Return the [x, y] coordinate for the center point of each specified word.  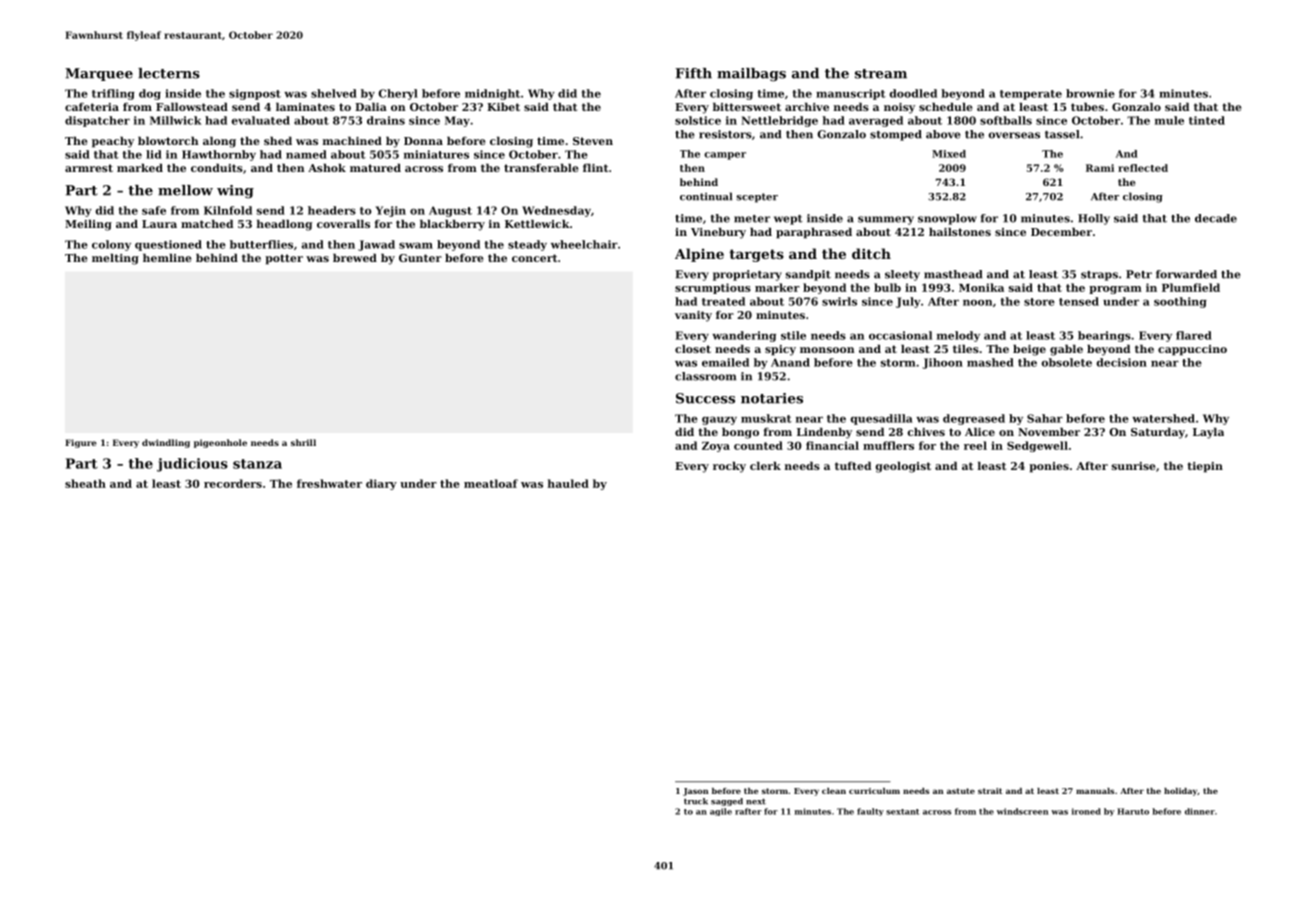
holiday [1180, 792]
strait [990, 791]
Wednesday [556, 211]
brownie [1090, 93]
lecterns [169, 73]
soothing [1180, 302]
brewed [355, 257]
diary [381, 484]
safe [154, 210]
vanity [693, 316]
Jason [695, 792]
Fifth [693, 73]
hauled [568, 483]
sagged [727, 802]
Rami [1100, 168]
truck [696, 801]
